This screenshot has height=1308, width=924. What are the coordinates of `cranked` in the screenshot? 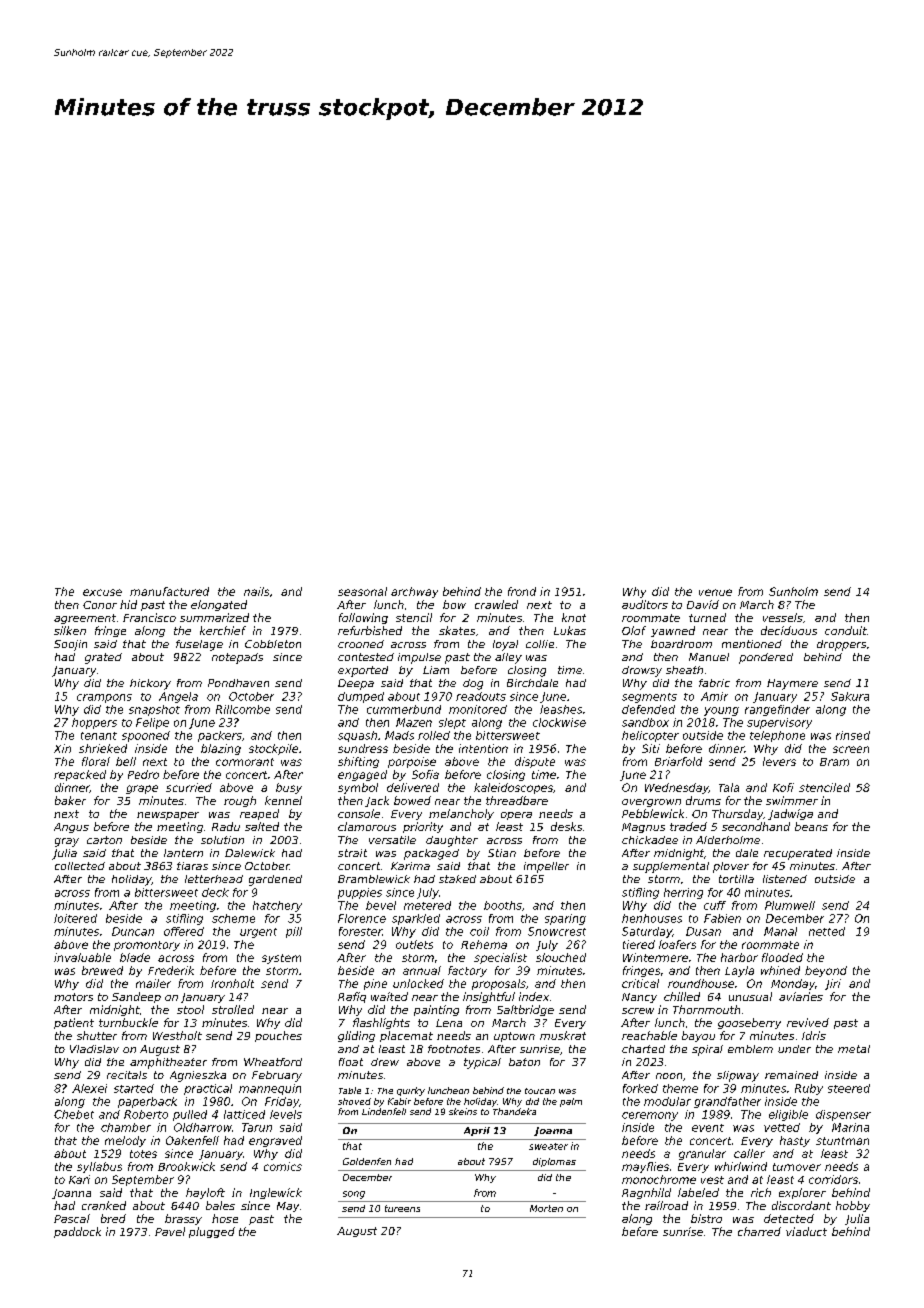 It's located at (104, 1205).
